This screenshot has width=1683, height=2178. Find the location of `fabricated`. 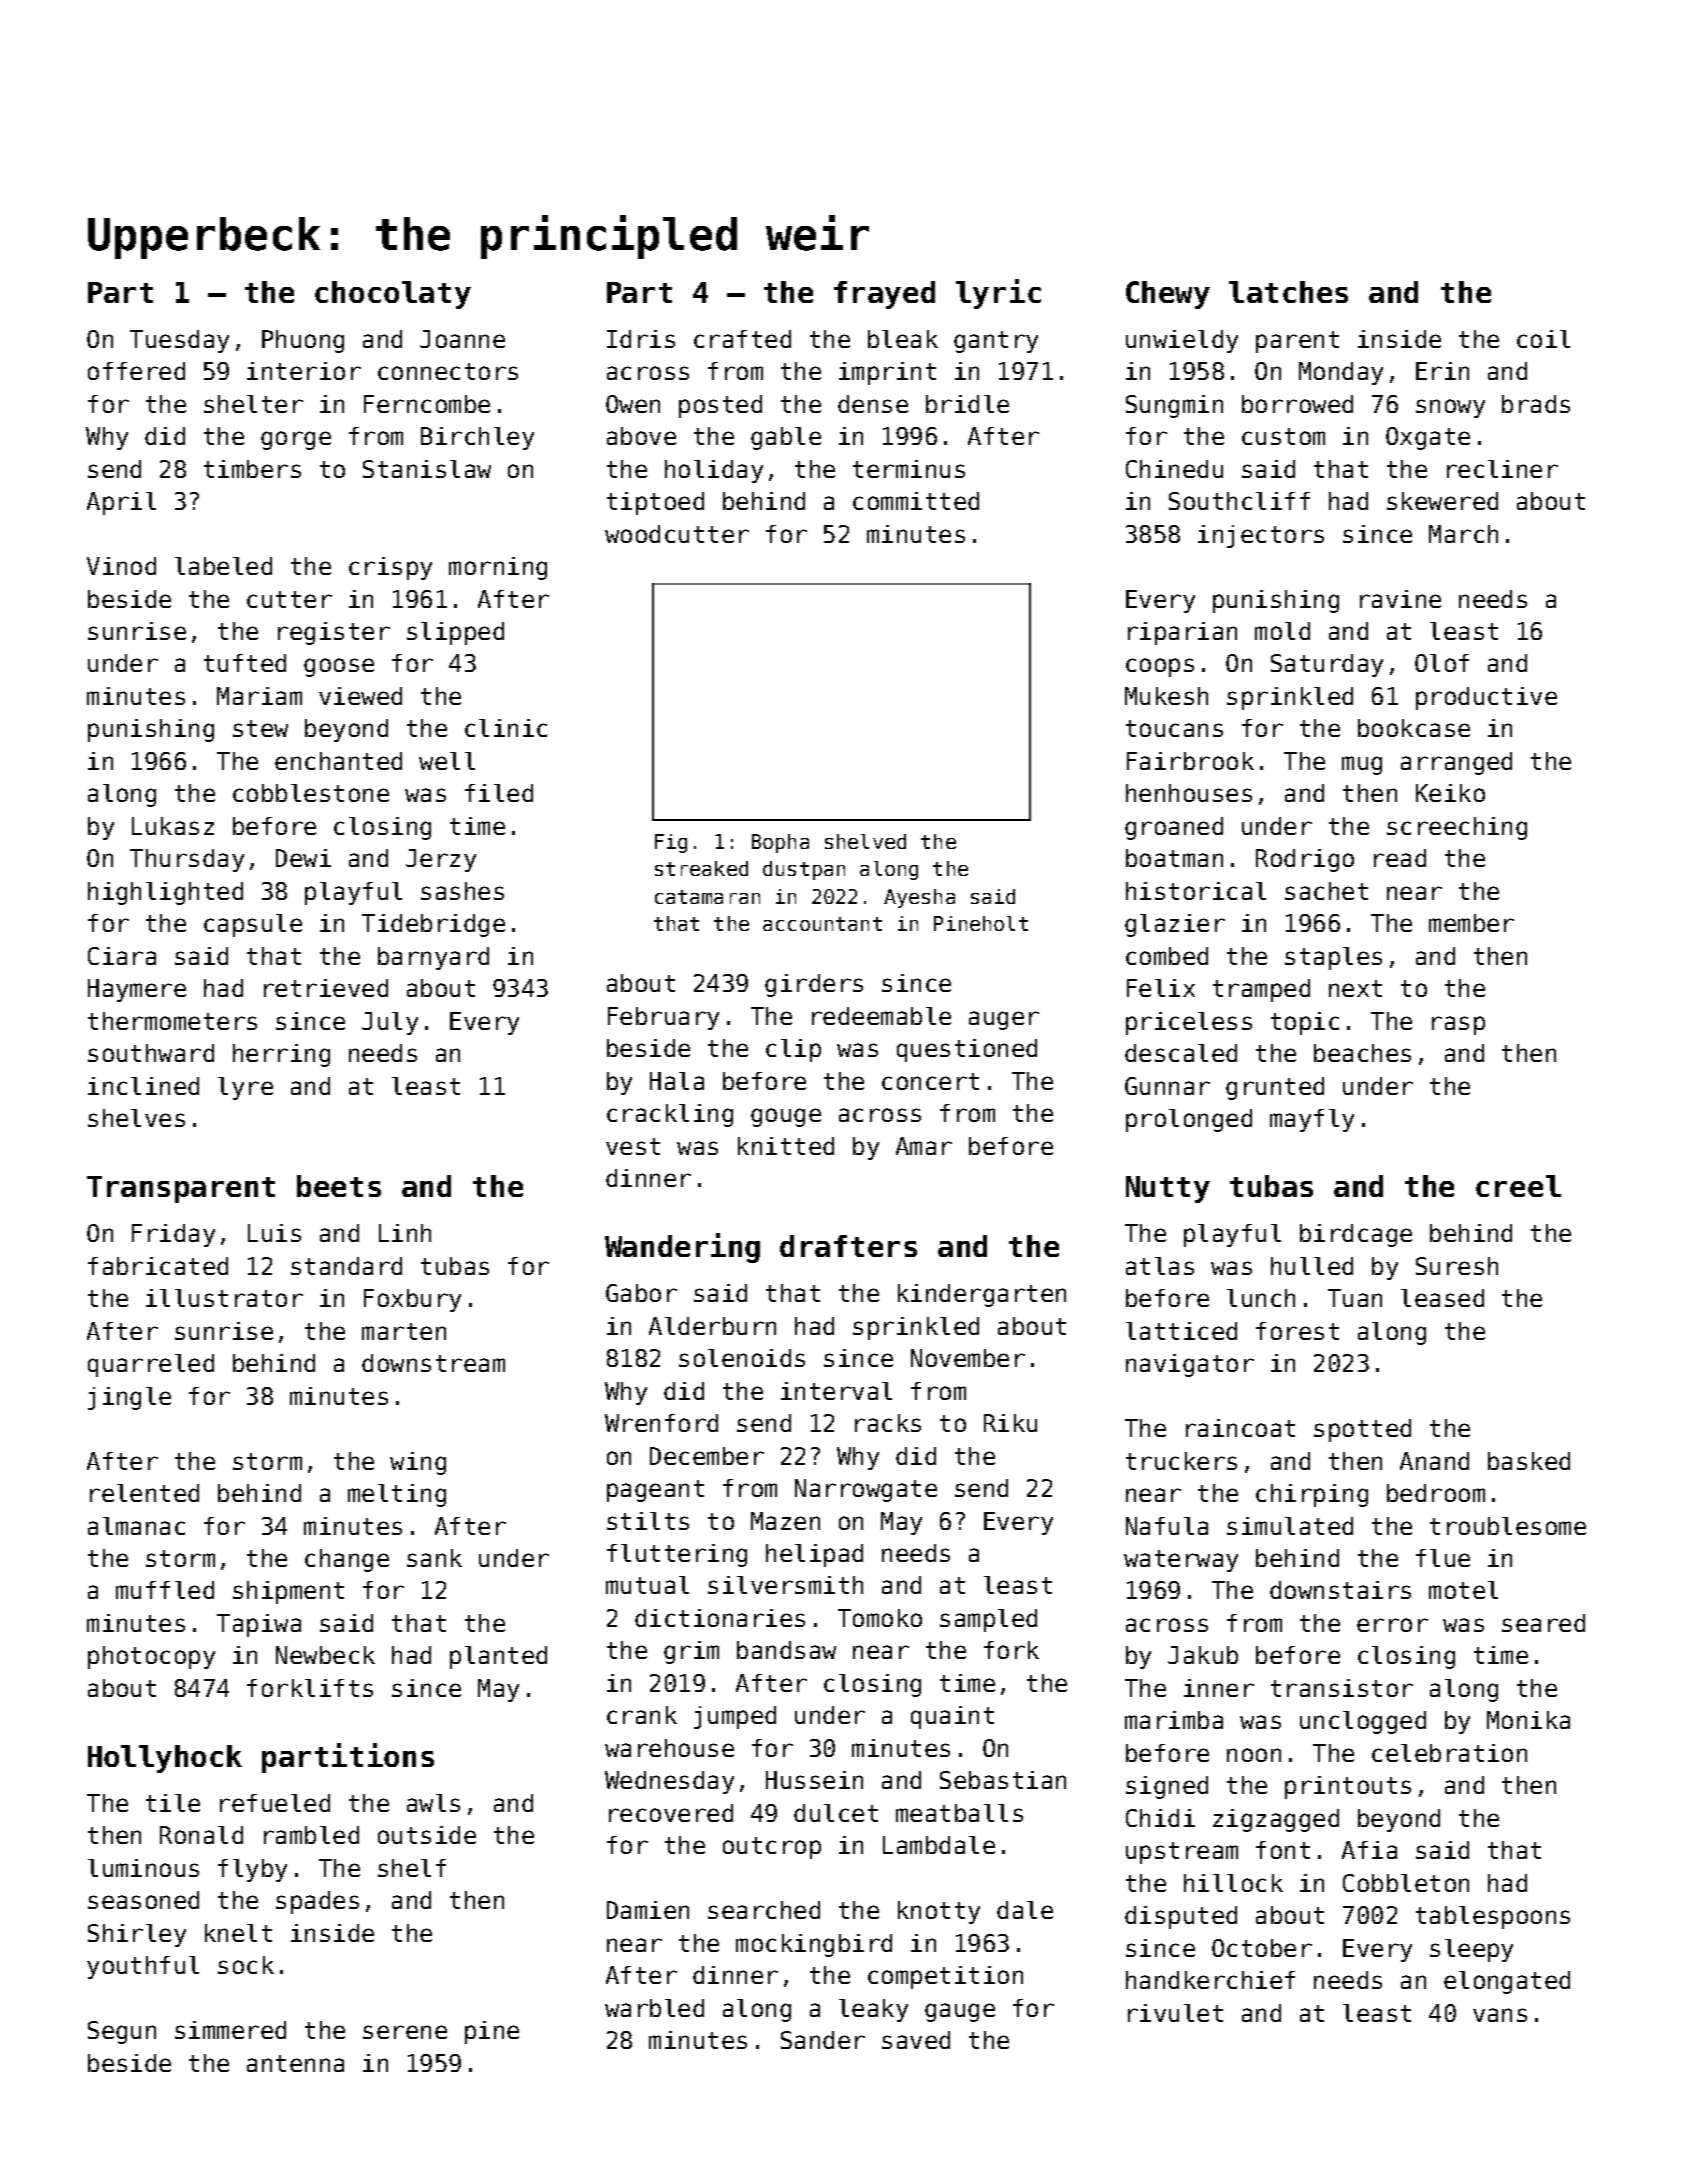

fabricated is located at coordinates (158, 1266).
